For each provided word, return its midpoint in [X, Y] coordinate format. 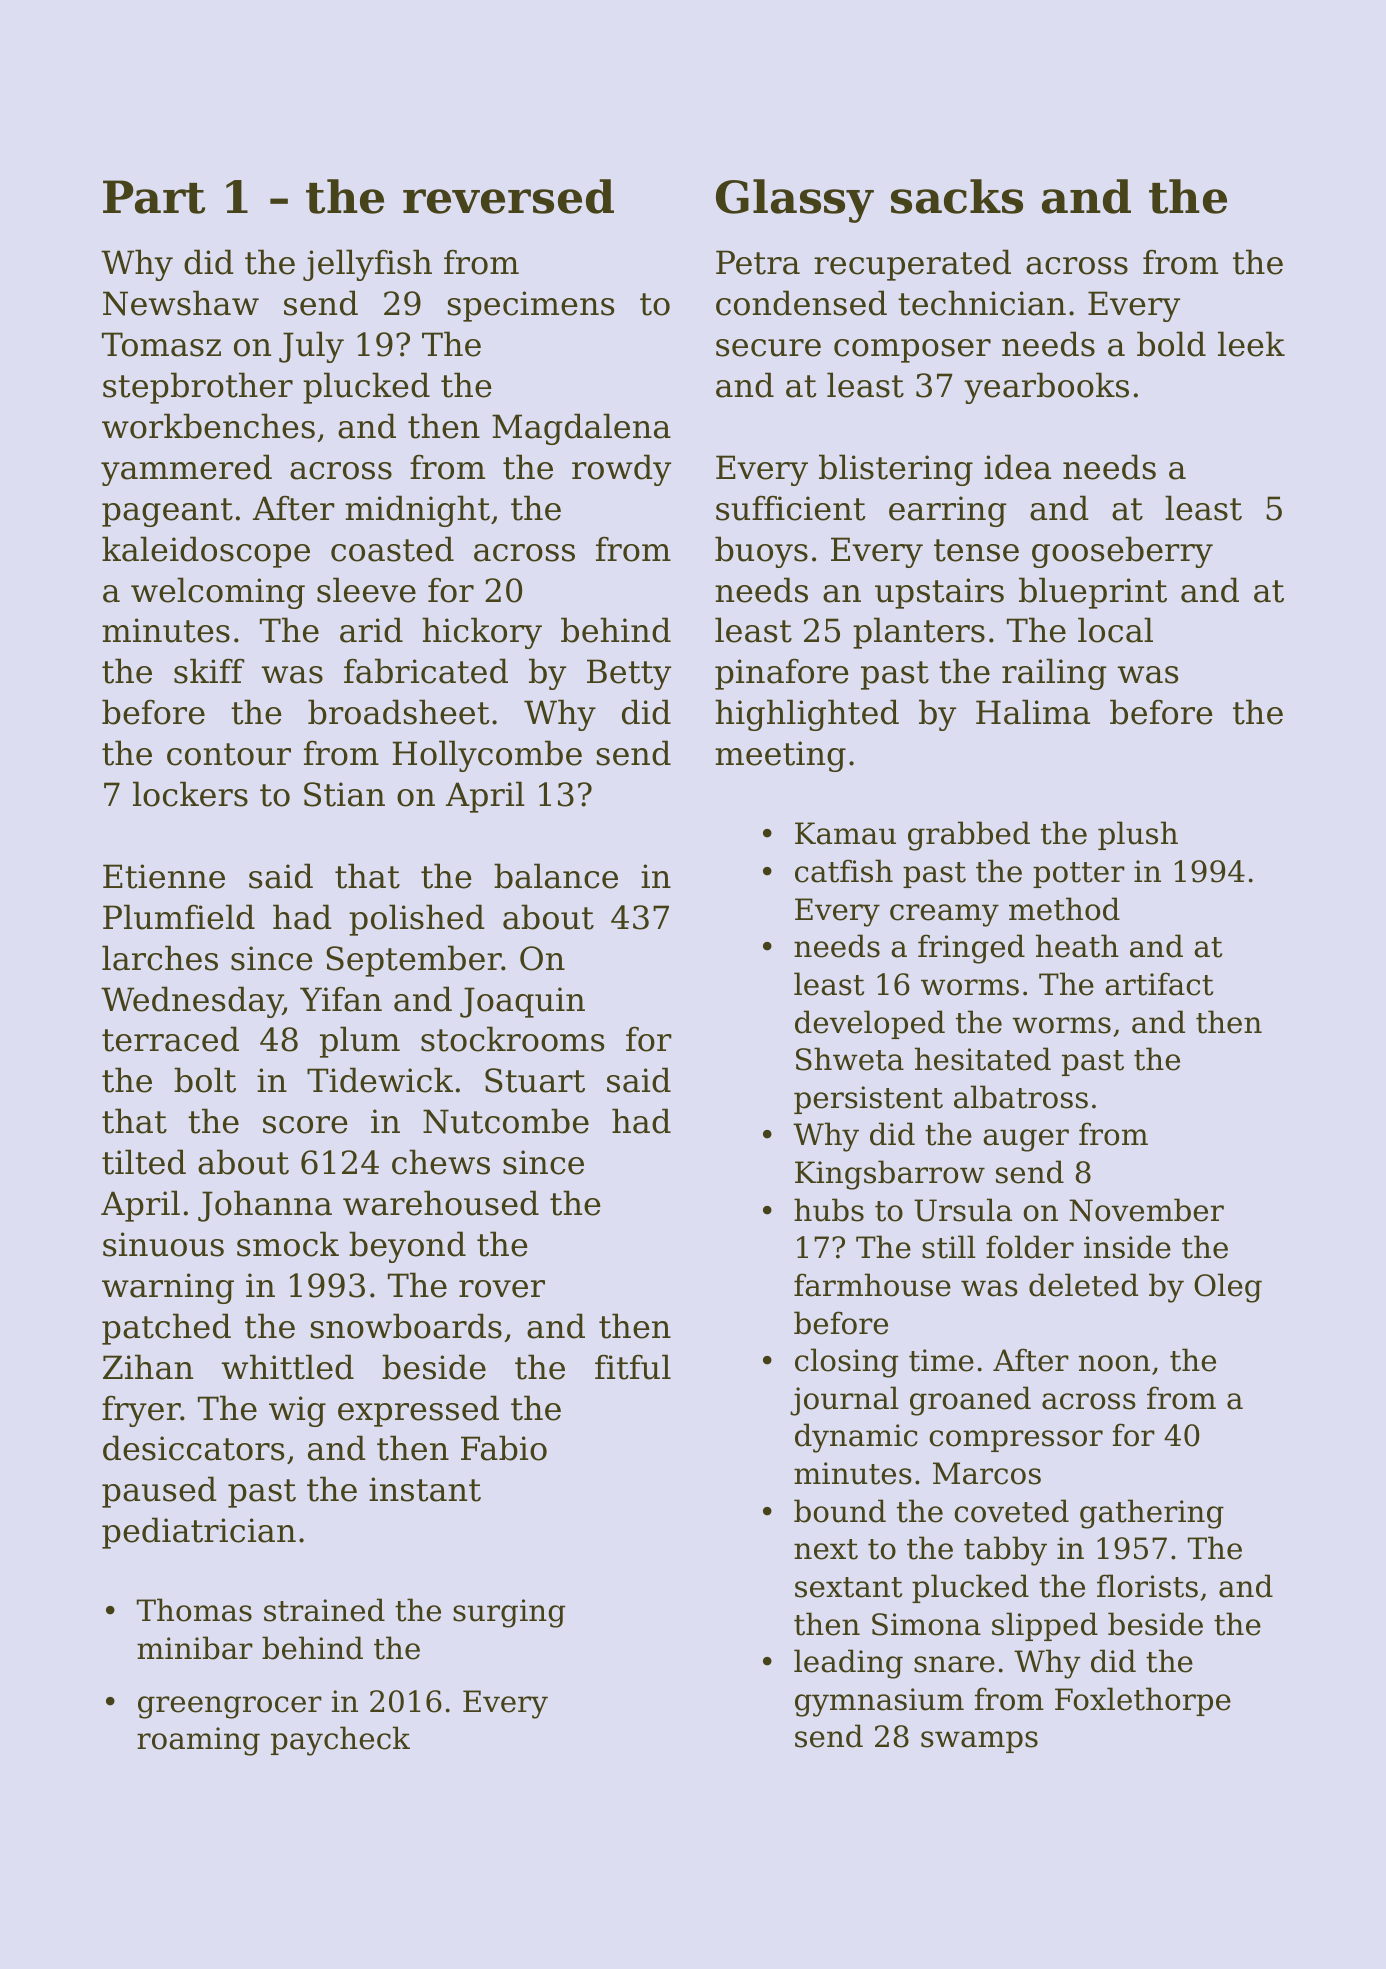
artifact [1159, 984]
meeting [780, 756]
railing [1054, 674]
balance [556, 876]
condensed [801, 303]
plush [1138, 835]
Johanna [265, 1206]
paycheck [340, 1741]
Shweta [850, 1059]
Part [154, 197]
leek [1251, 344]
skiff [209, 671]
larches [160, 958]
